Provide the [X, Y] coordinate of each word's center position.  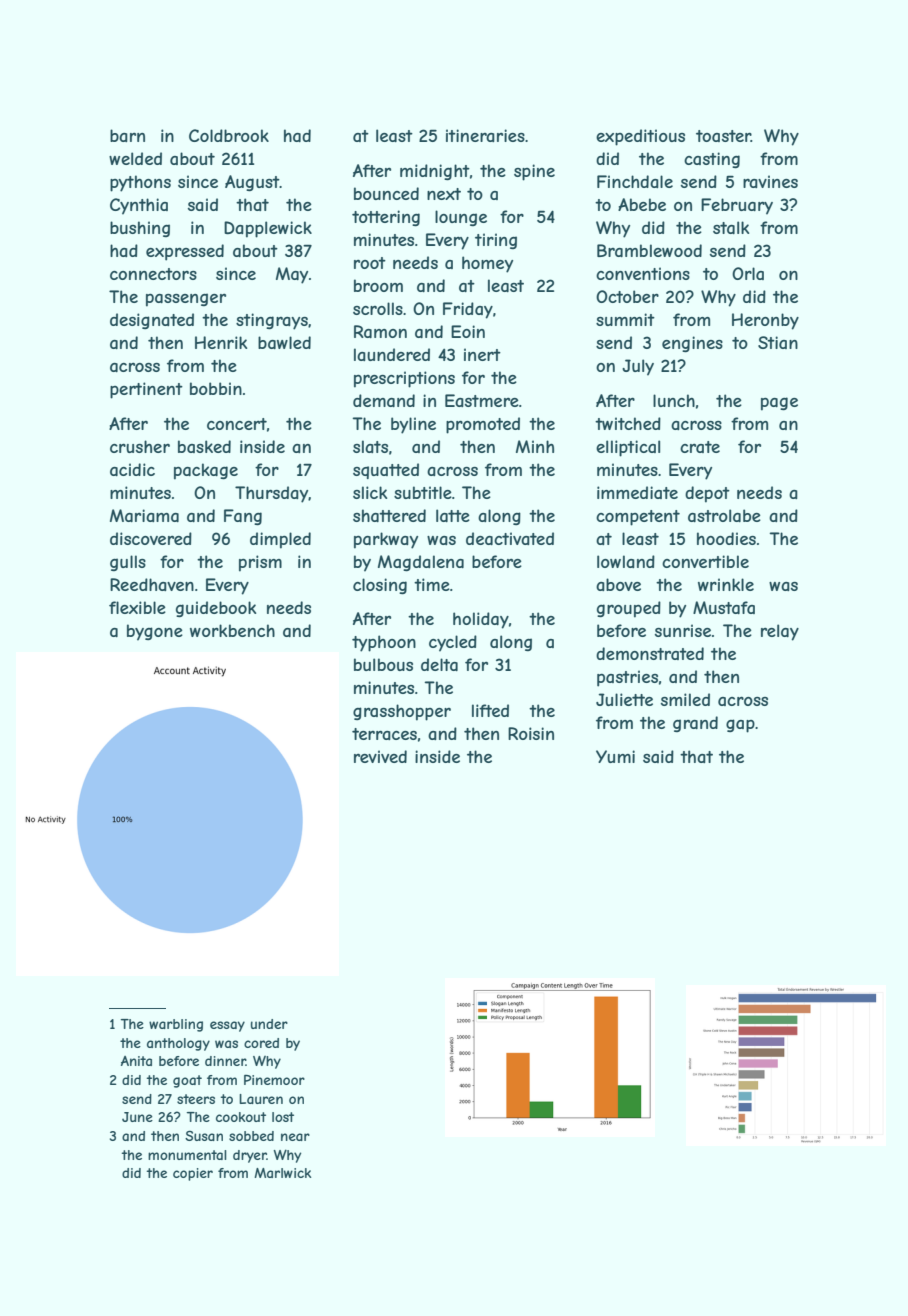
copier [193, 1174]
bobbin [216, 388]
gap [740, 726]
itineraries [485, 135]
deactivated [510, 538]
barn [127, 135]
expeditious [640, 137]
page [779, 404]
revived [380, 756]
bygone [155, 632]
